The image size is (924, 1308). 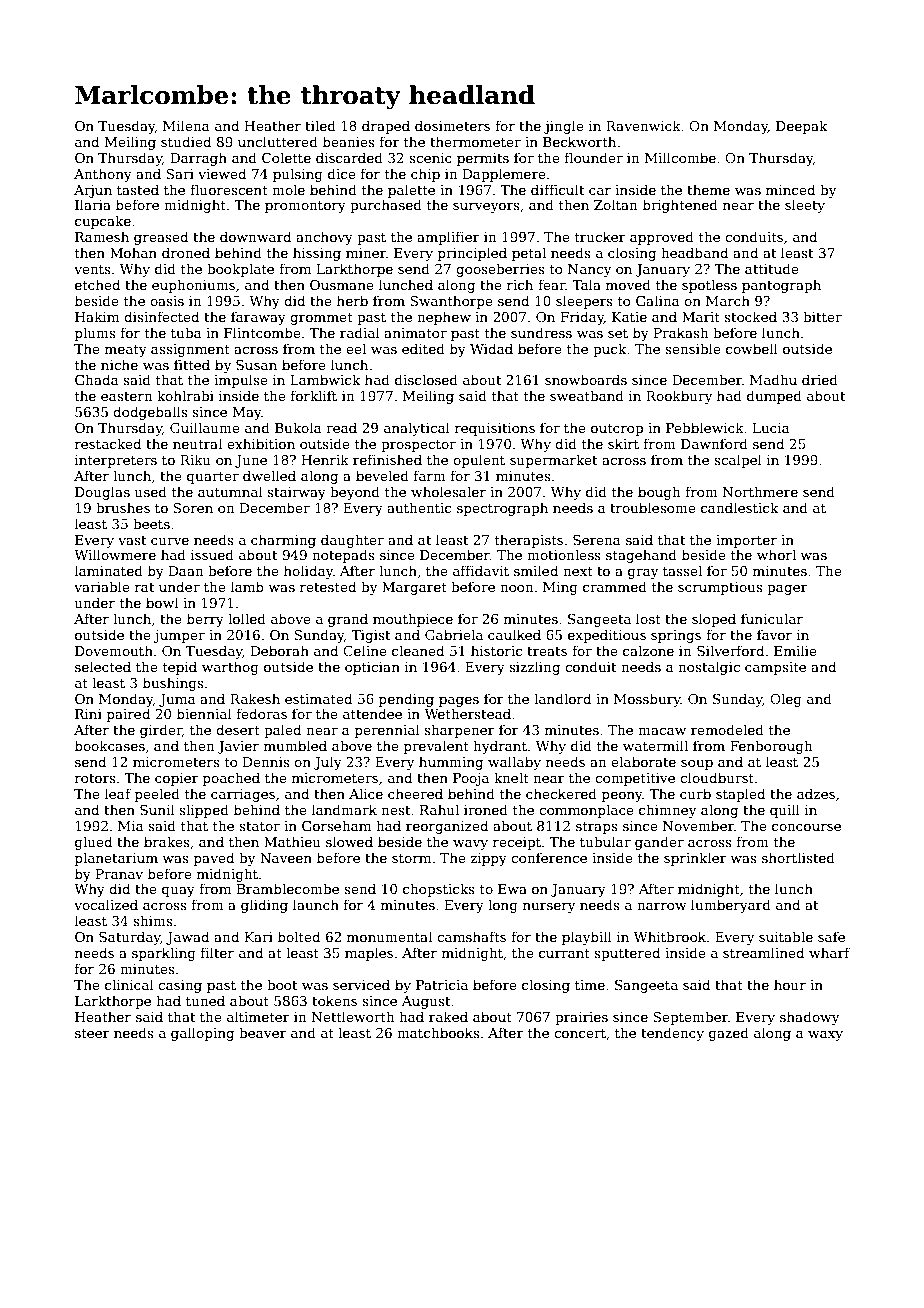 What do you see at coordinates (97, 284) in the image?
I see `etched` at bounding box center [97, 284].
